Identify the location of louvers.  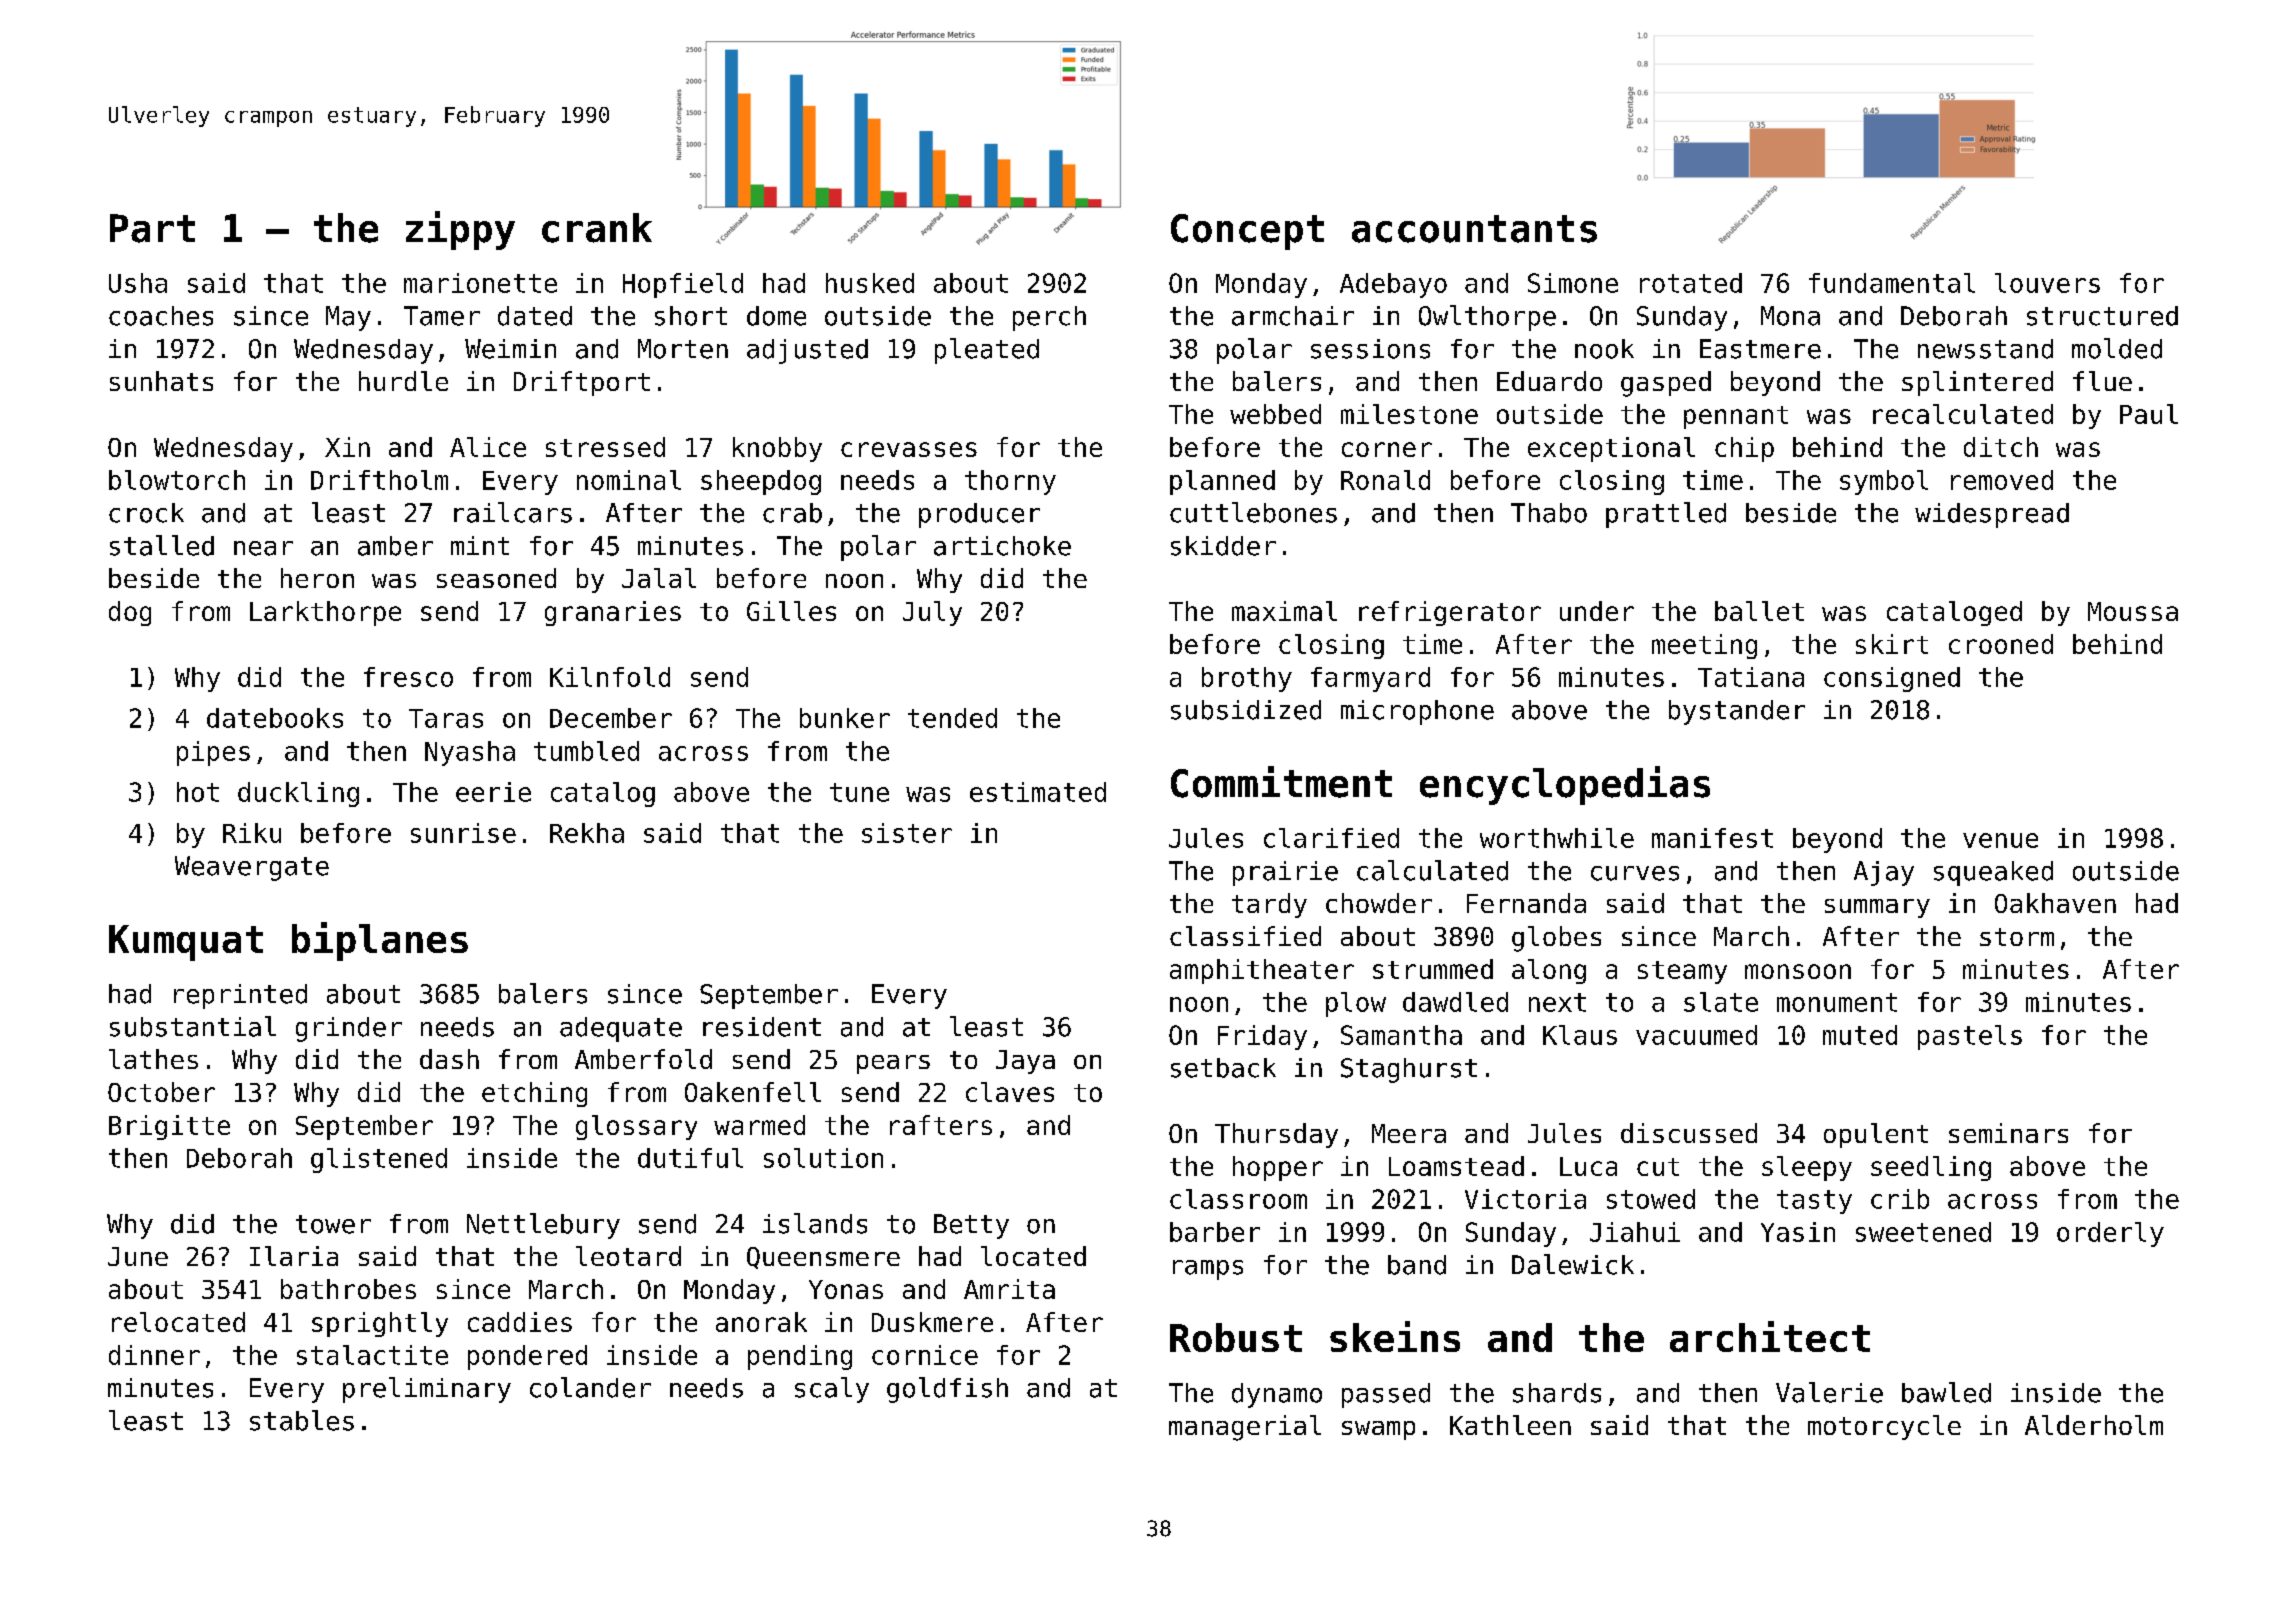
(2047, 283).
